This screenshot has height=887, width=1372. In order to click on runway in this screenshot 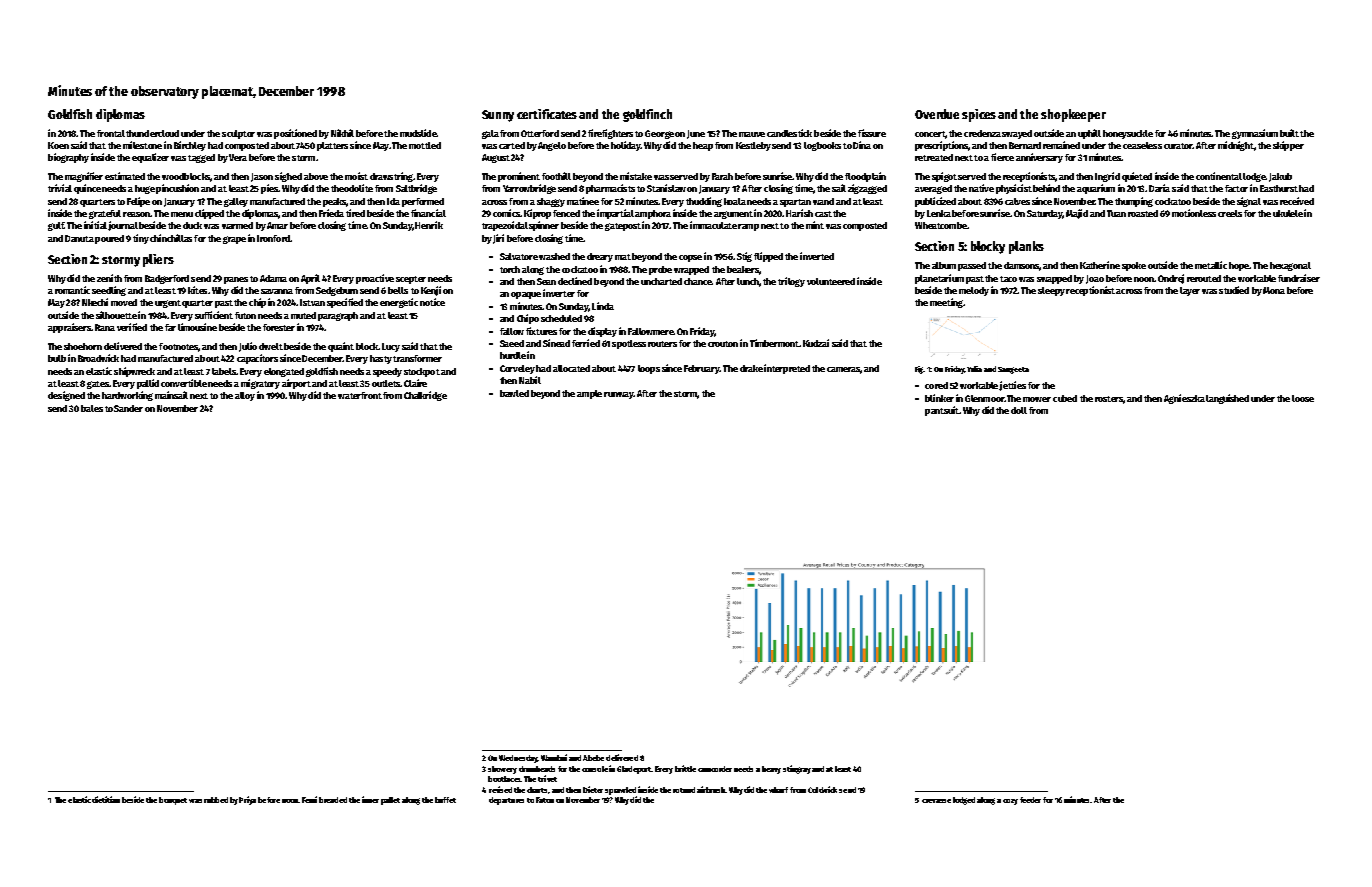, I will do `click(618, 395)`.
